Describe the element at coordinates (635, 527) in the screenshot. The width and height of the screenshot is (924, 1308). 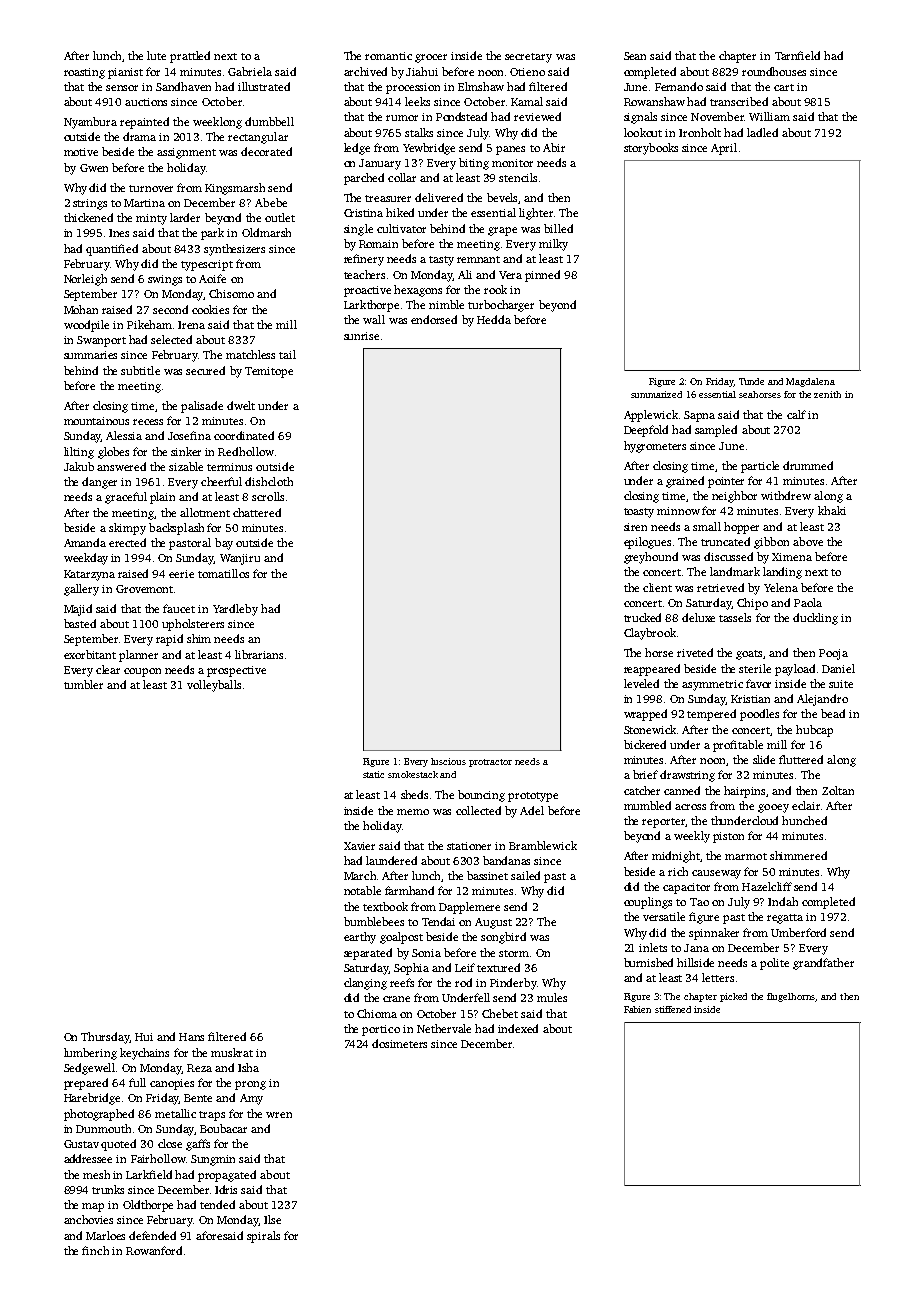
I see `siren` at that location.
